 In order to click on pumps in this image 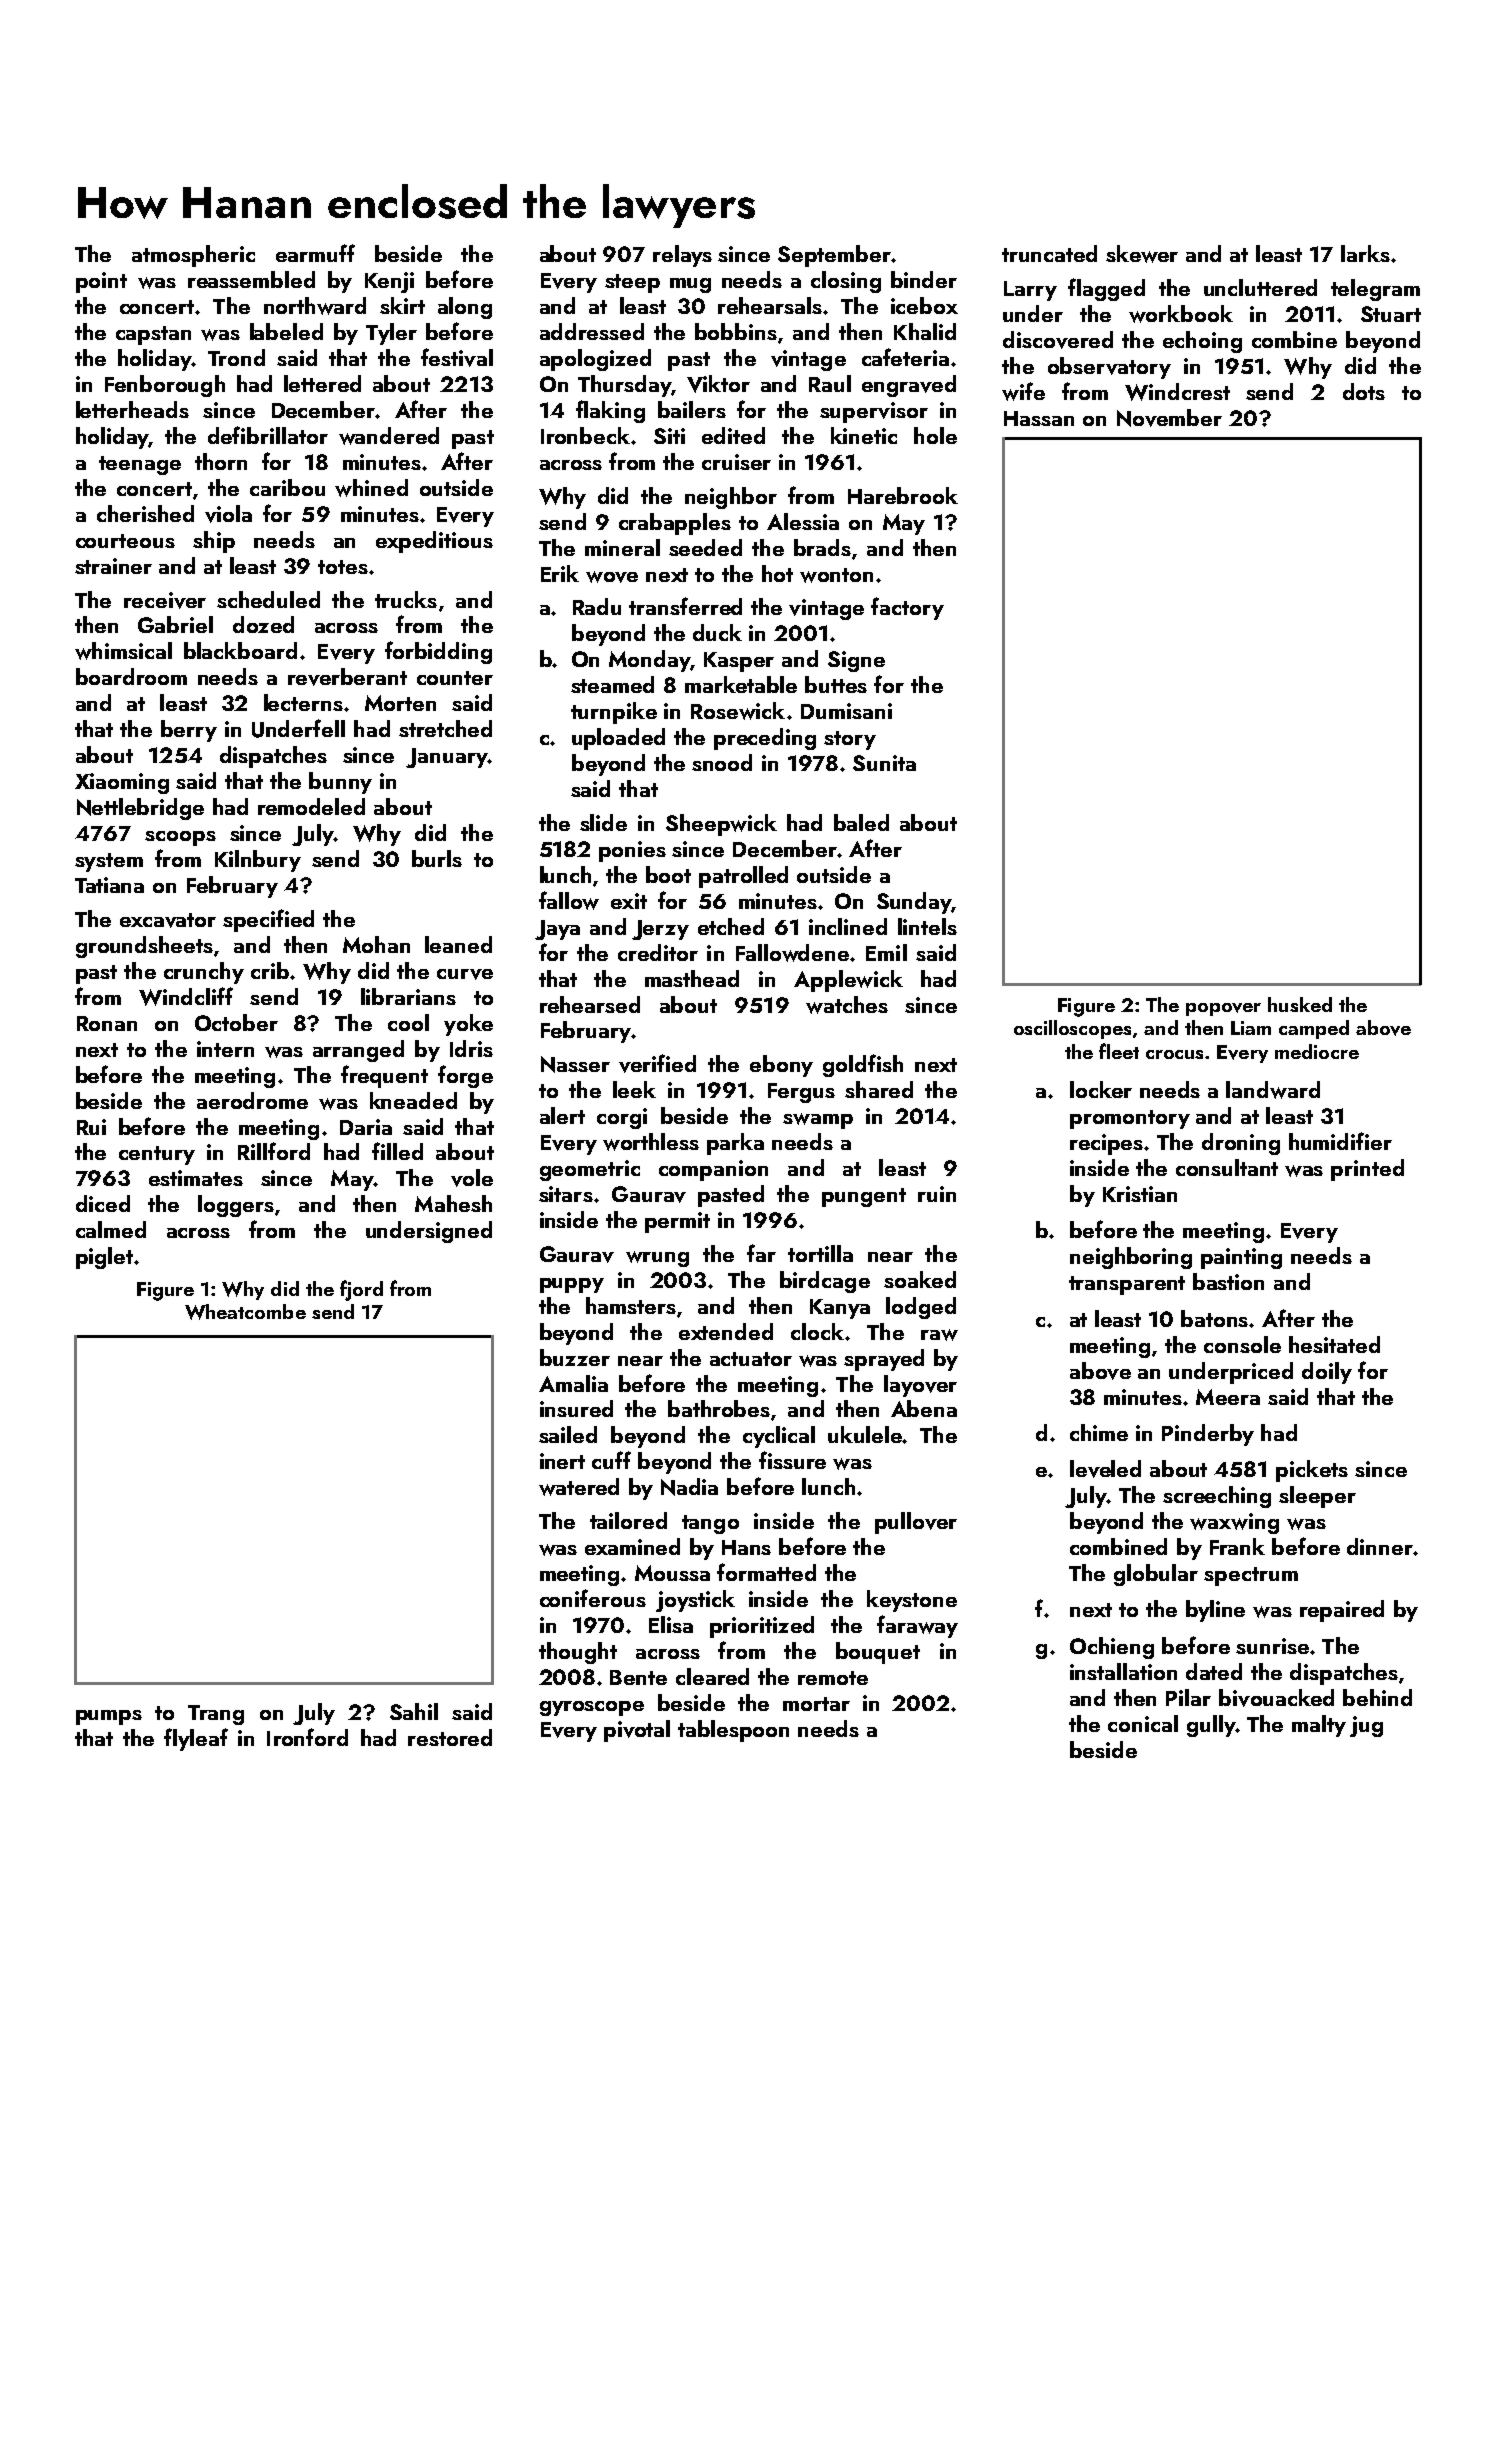, I will do `click(109, 1717)`.
